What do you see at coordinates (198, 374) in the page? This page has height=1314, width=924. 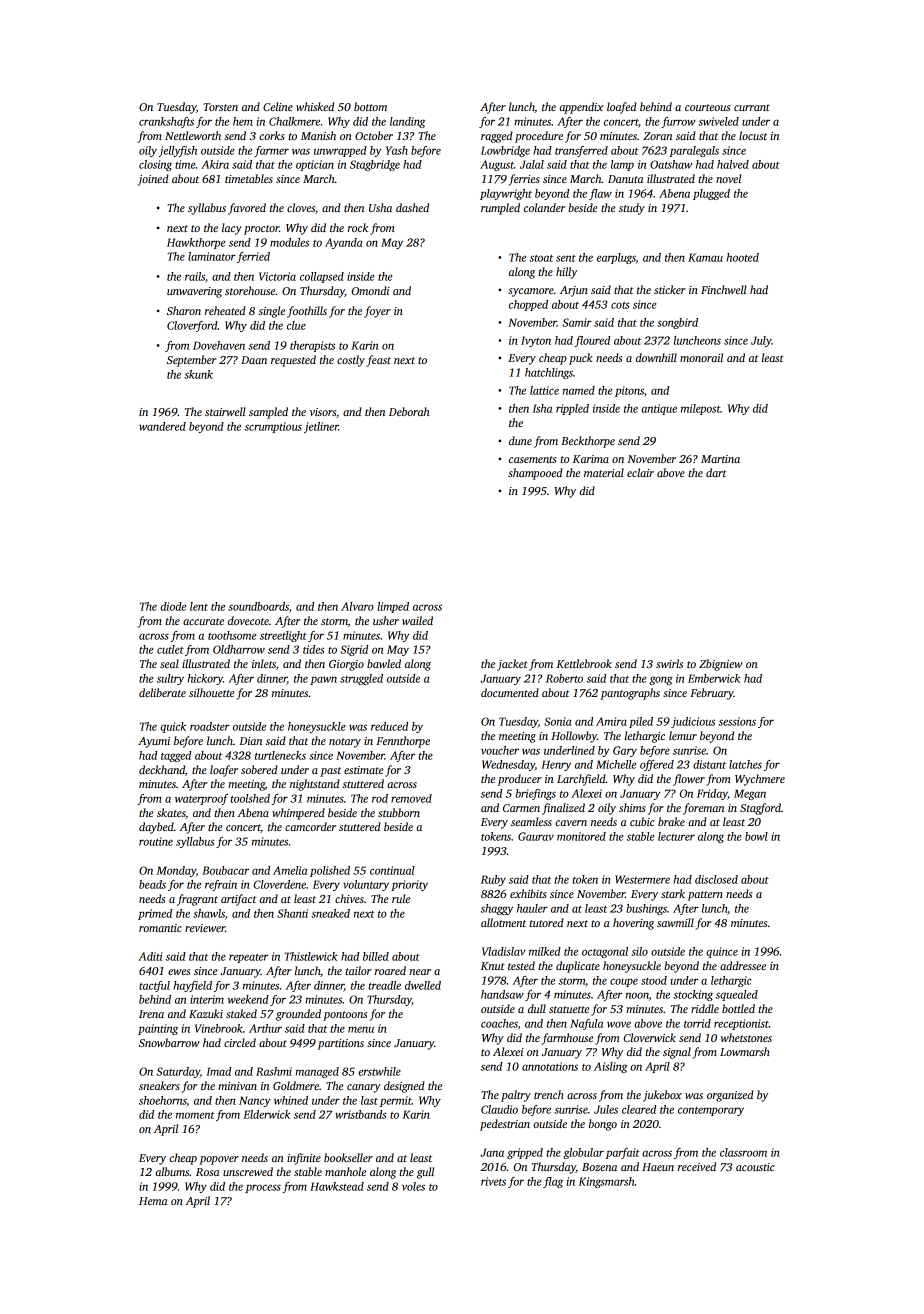 I see `skunk` at bounding box center [198, 374].
